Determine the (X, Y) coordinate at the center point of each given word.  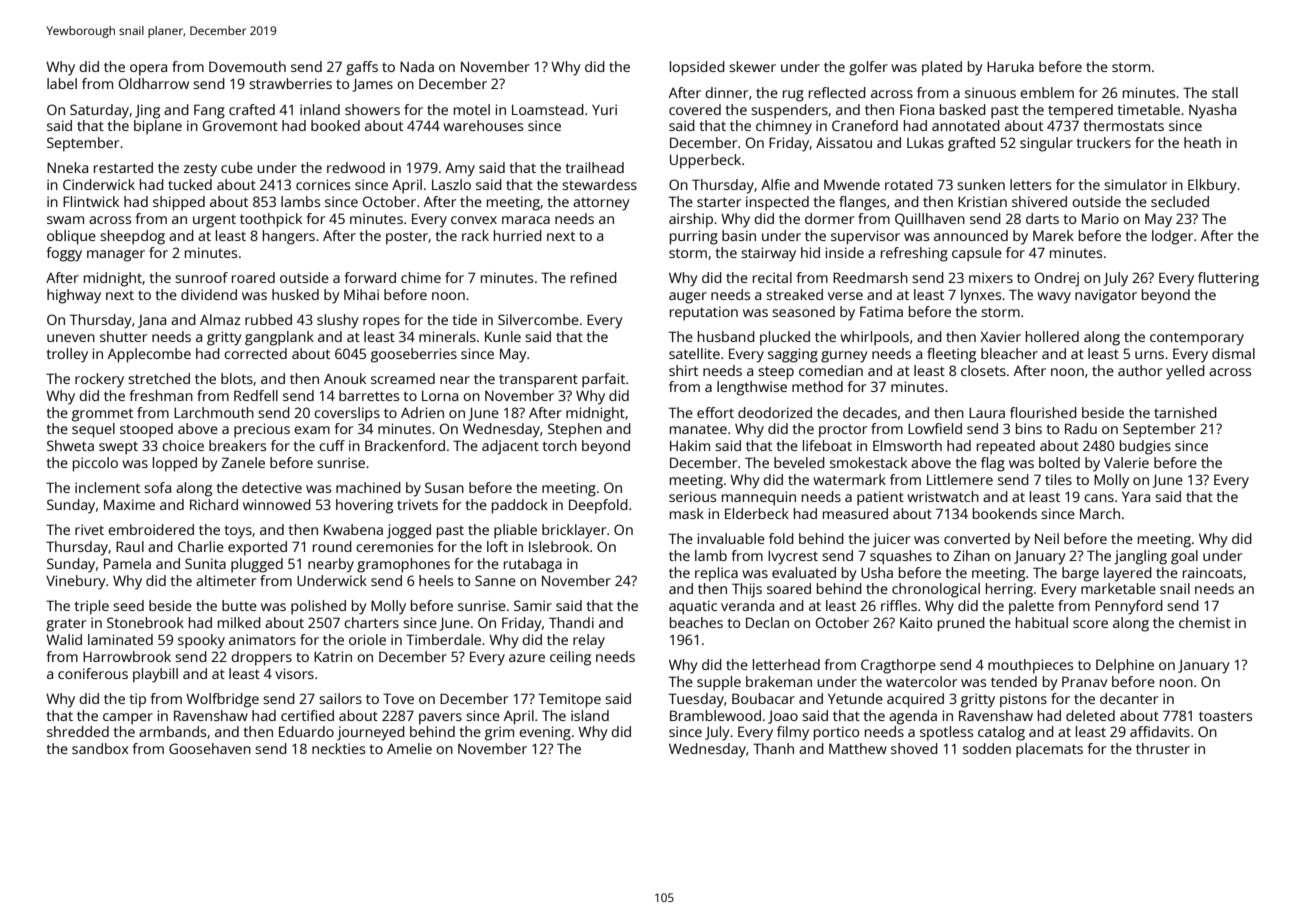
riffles (899, 605)
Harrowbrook (127, 656)
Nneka (67, 167)
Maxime (129, 504)
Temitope (569, 700)
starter (719, 202)
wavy (1054, 298)
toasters (1225, 716)
